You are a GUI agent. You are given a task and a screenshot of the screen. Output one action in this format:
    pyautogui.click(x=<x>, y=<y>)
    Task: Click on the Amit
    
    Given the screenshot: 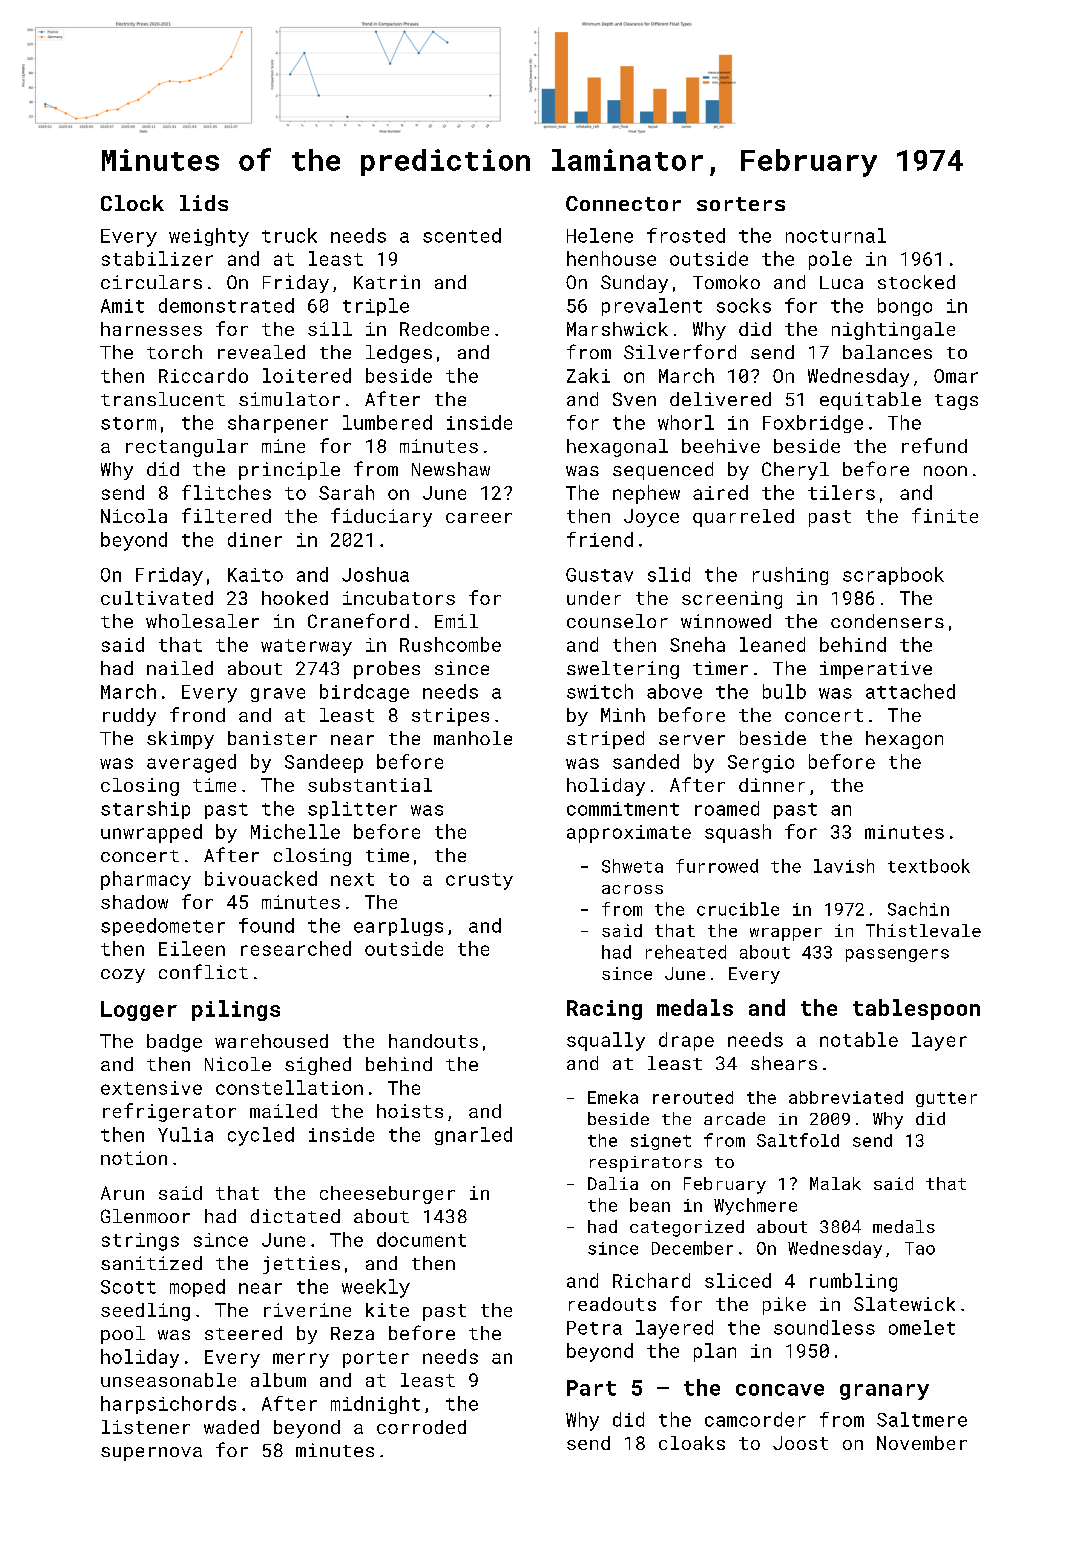 What is the action you would take?
    pyautogui.click(x=122, y=306)
